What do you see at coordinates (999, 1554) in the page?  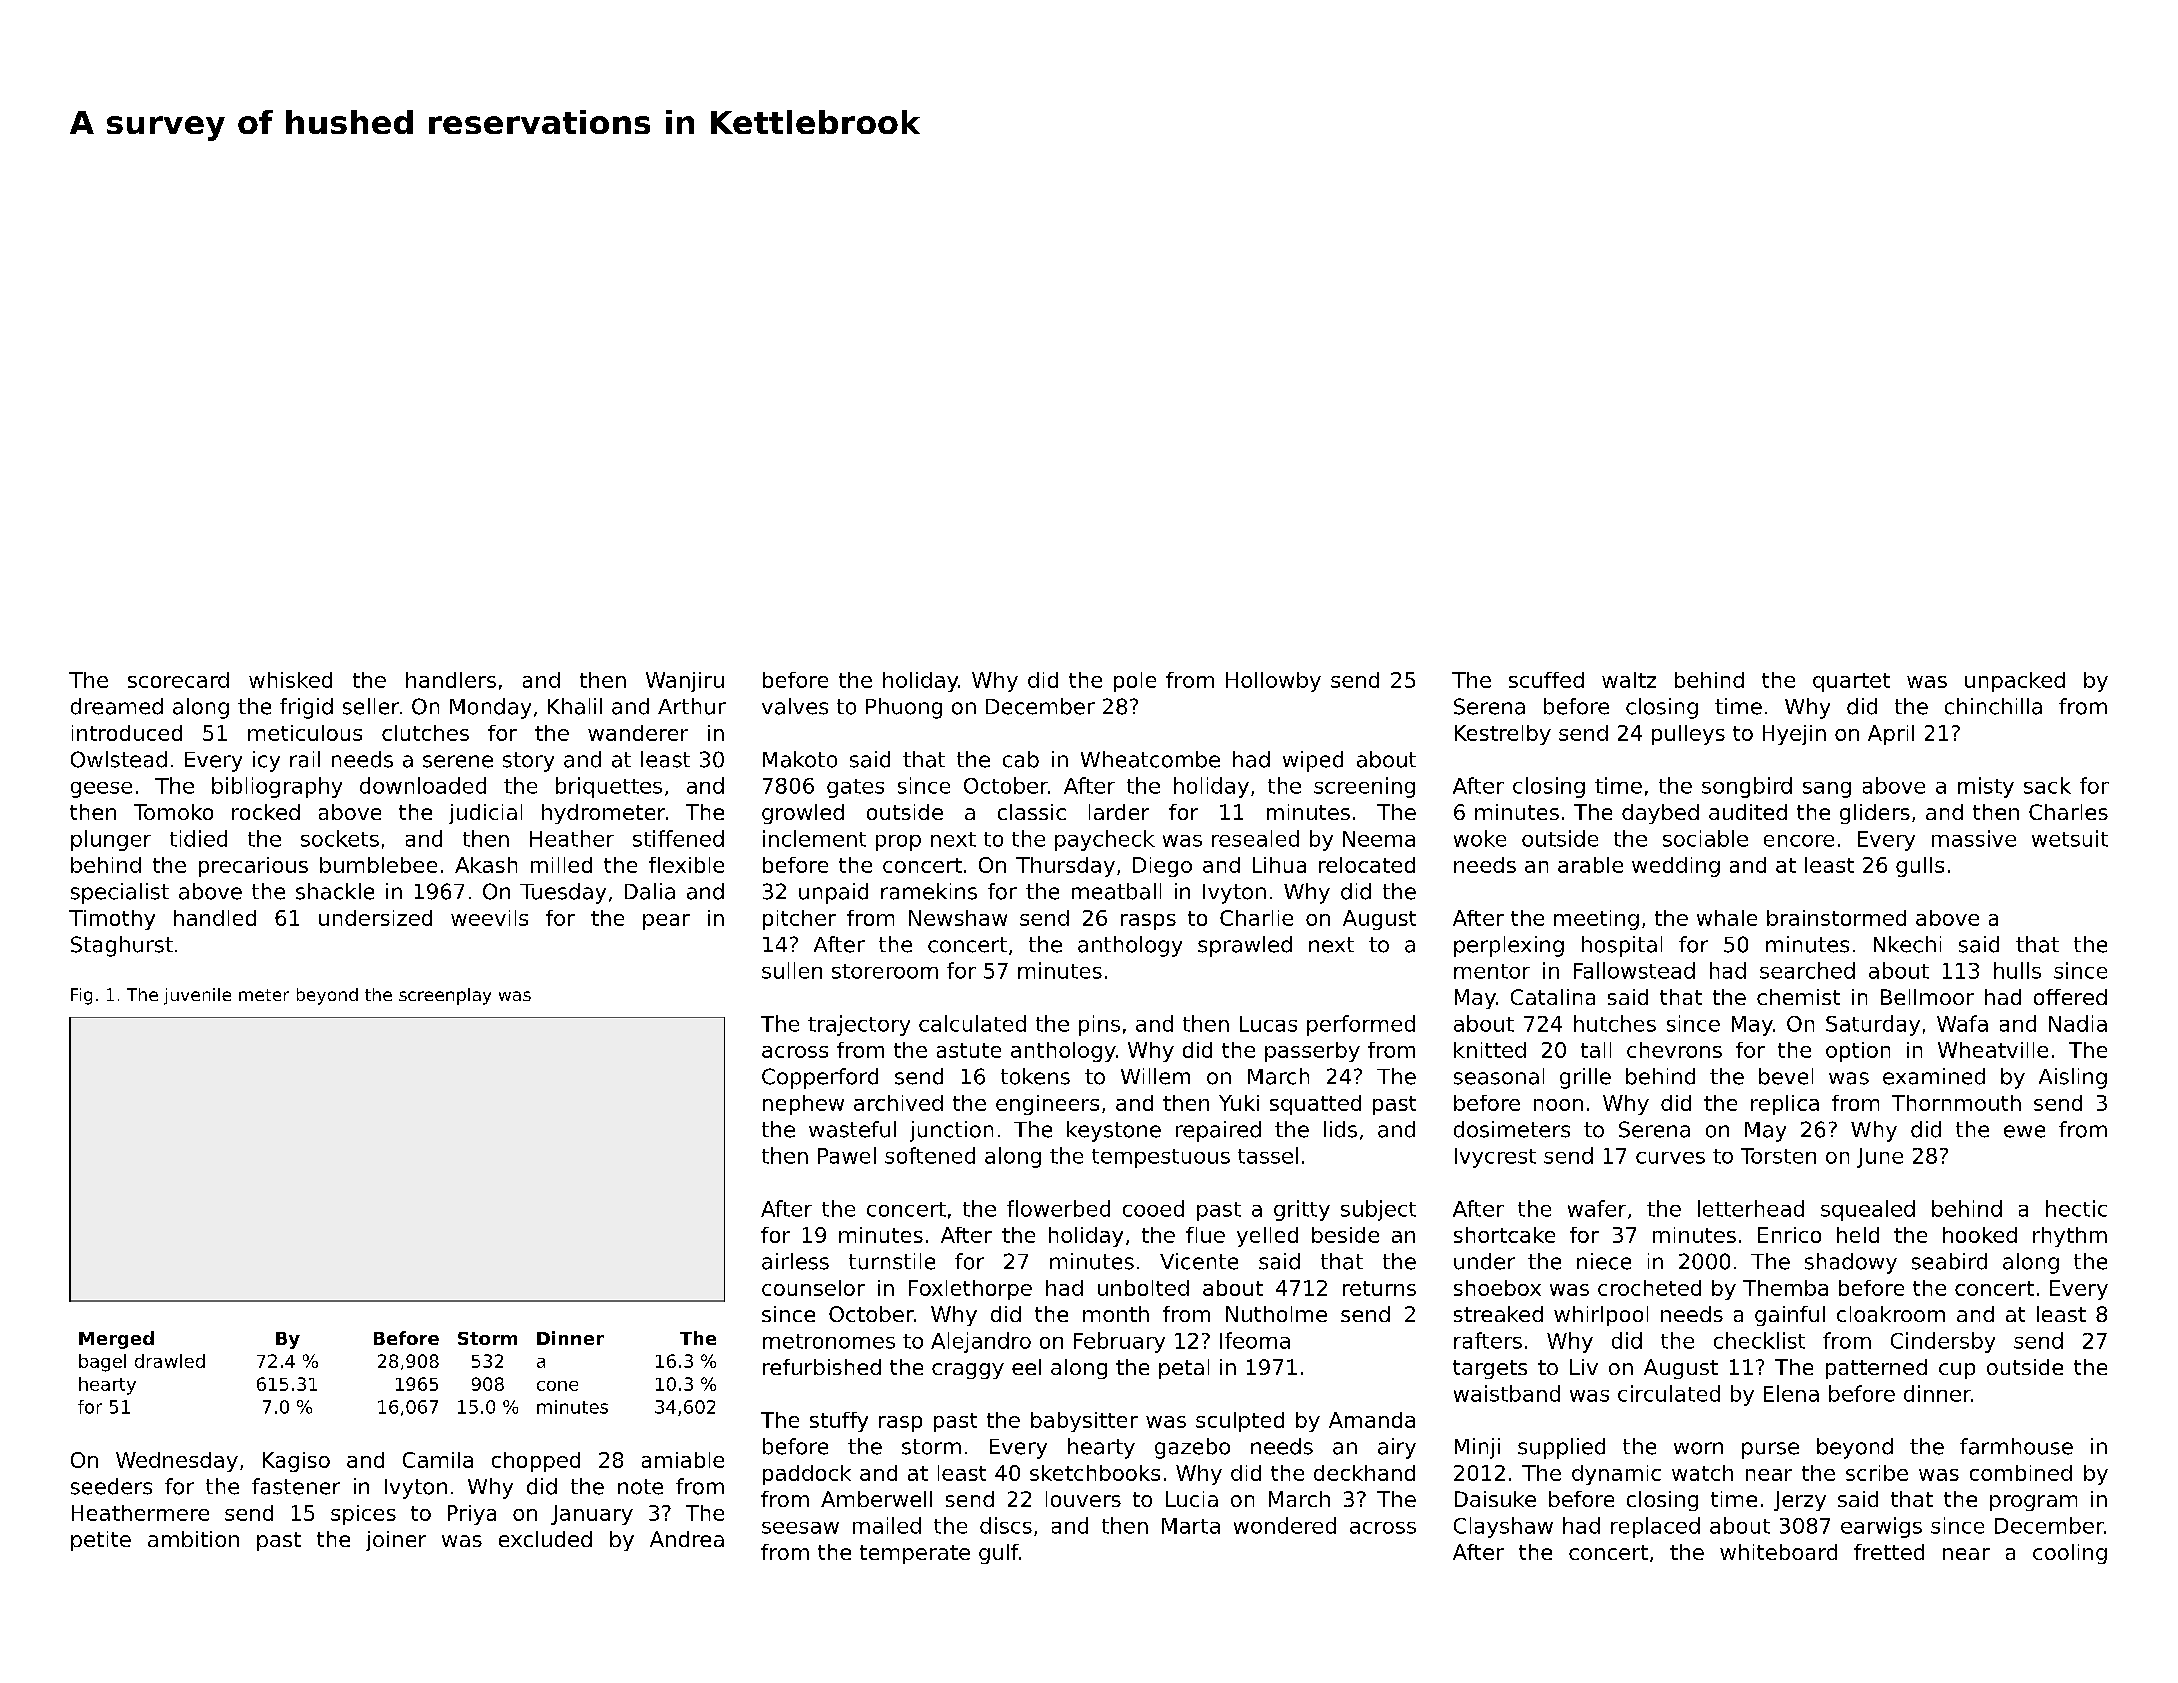 I see `gulf` at bounding box center [999, 1554].
